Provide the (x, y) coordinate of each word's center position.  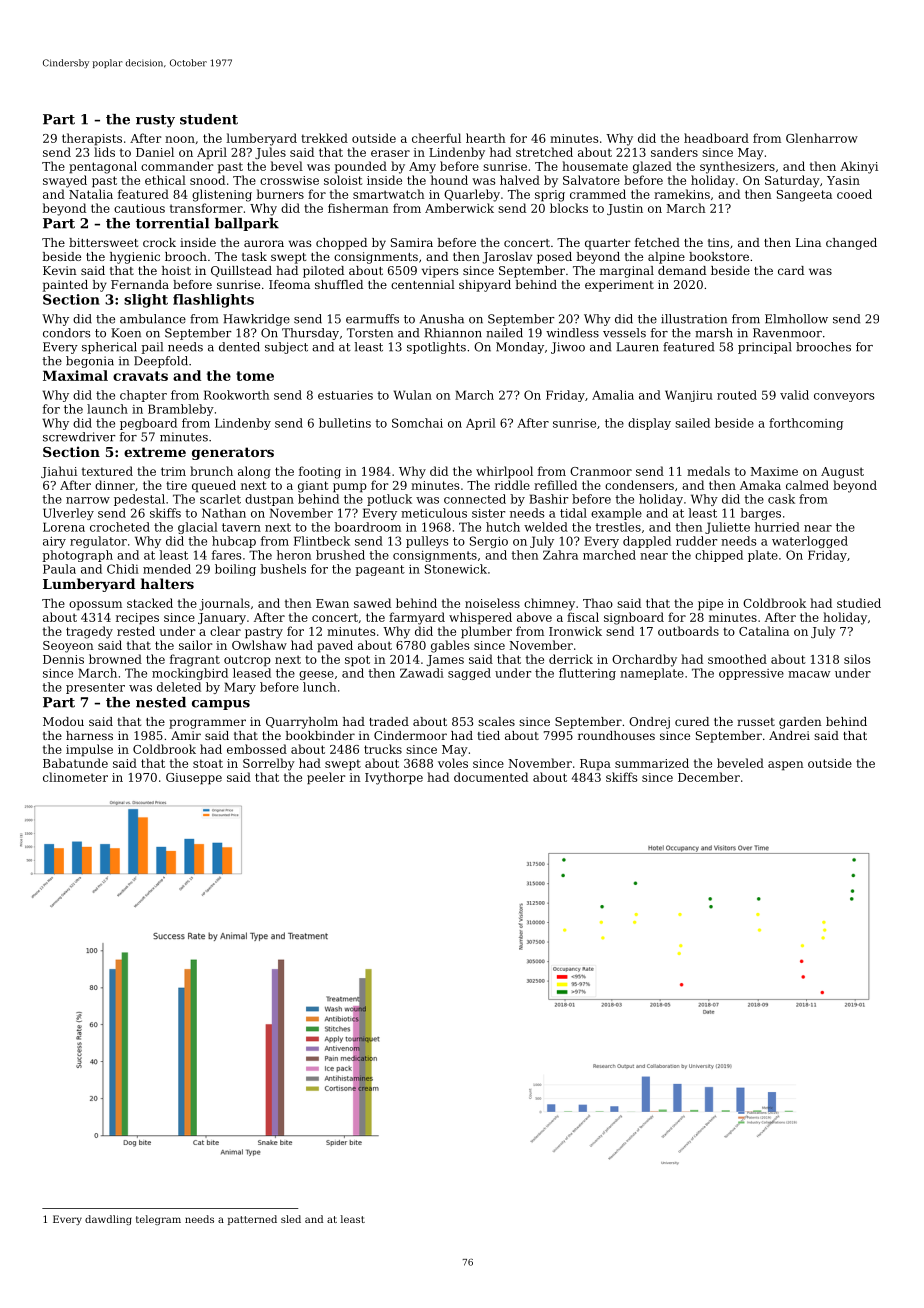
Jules (270, 153)
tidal (573, 513)
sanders (674, 152)
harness (89, 735)
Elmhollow (796, 319)
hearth (486, 138)
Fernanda (140, 284)
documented (491, 777)
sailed (692, 423)
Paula (59, 569)
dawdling (108, 1220)
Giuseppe (194, 779)
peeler (326, 778)
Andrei (789, 735)
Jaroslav (507, 258)
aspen (786, 766)
